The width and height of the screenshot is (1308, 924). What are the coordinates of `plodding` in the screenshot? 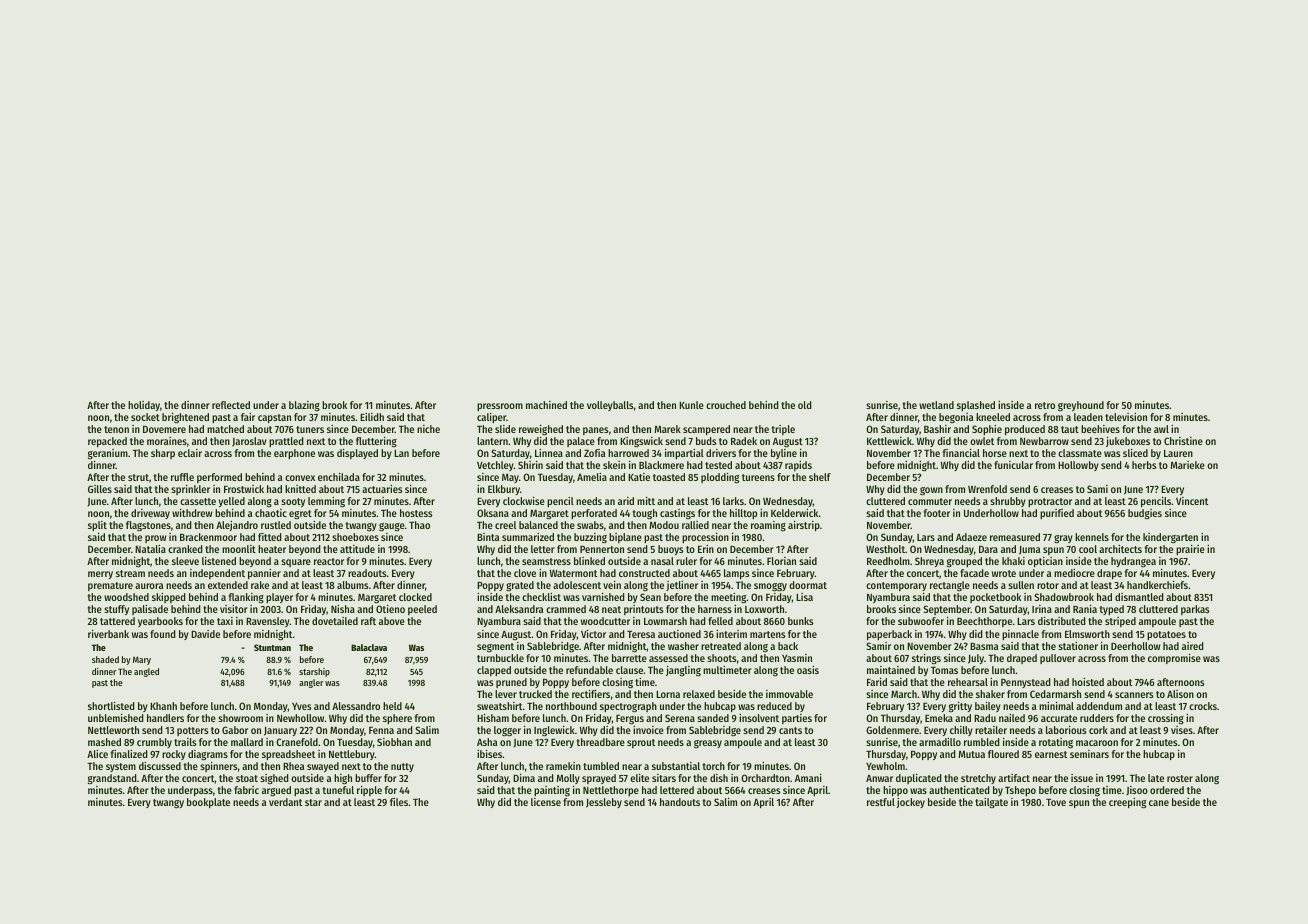 It's located at (720, 478).
